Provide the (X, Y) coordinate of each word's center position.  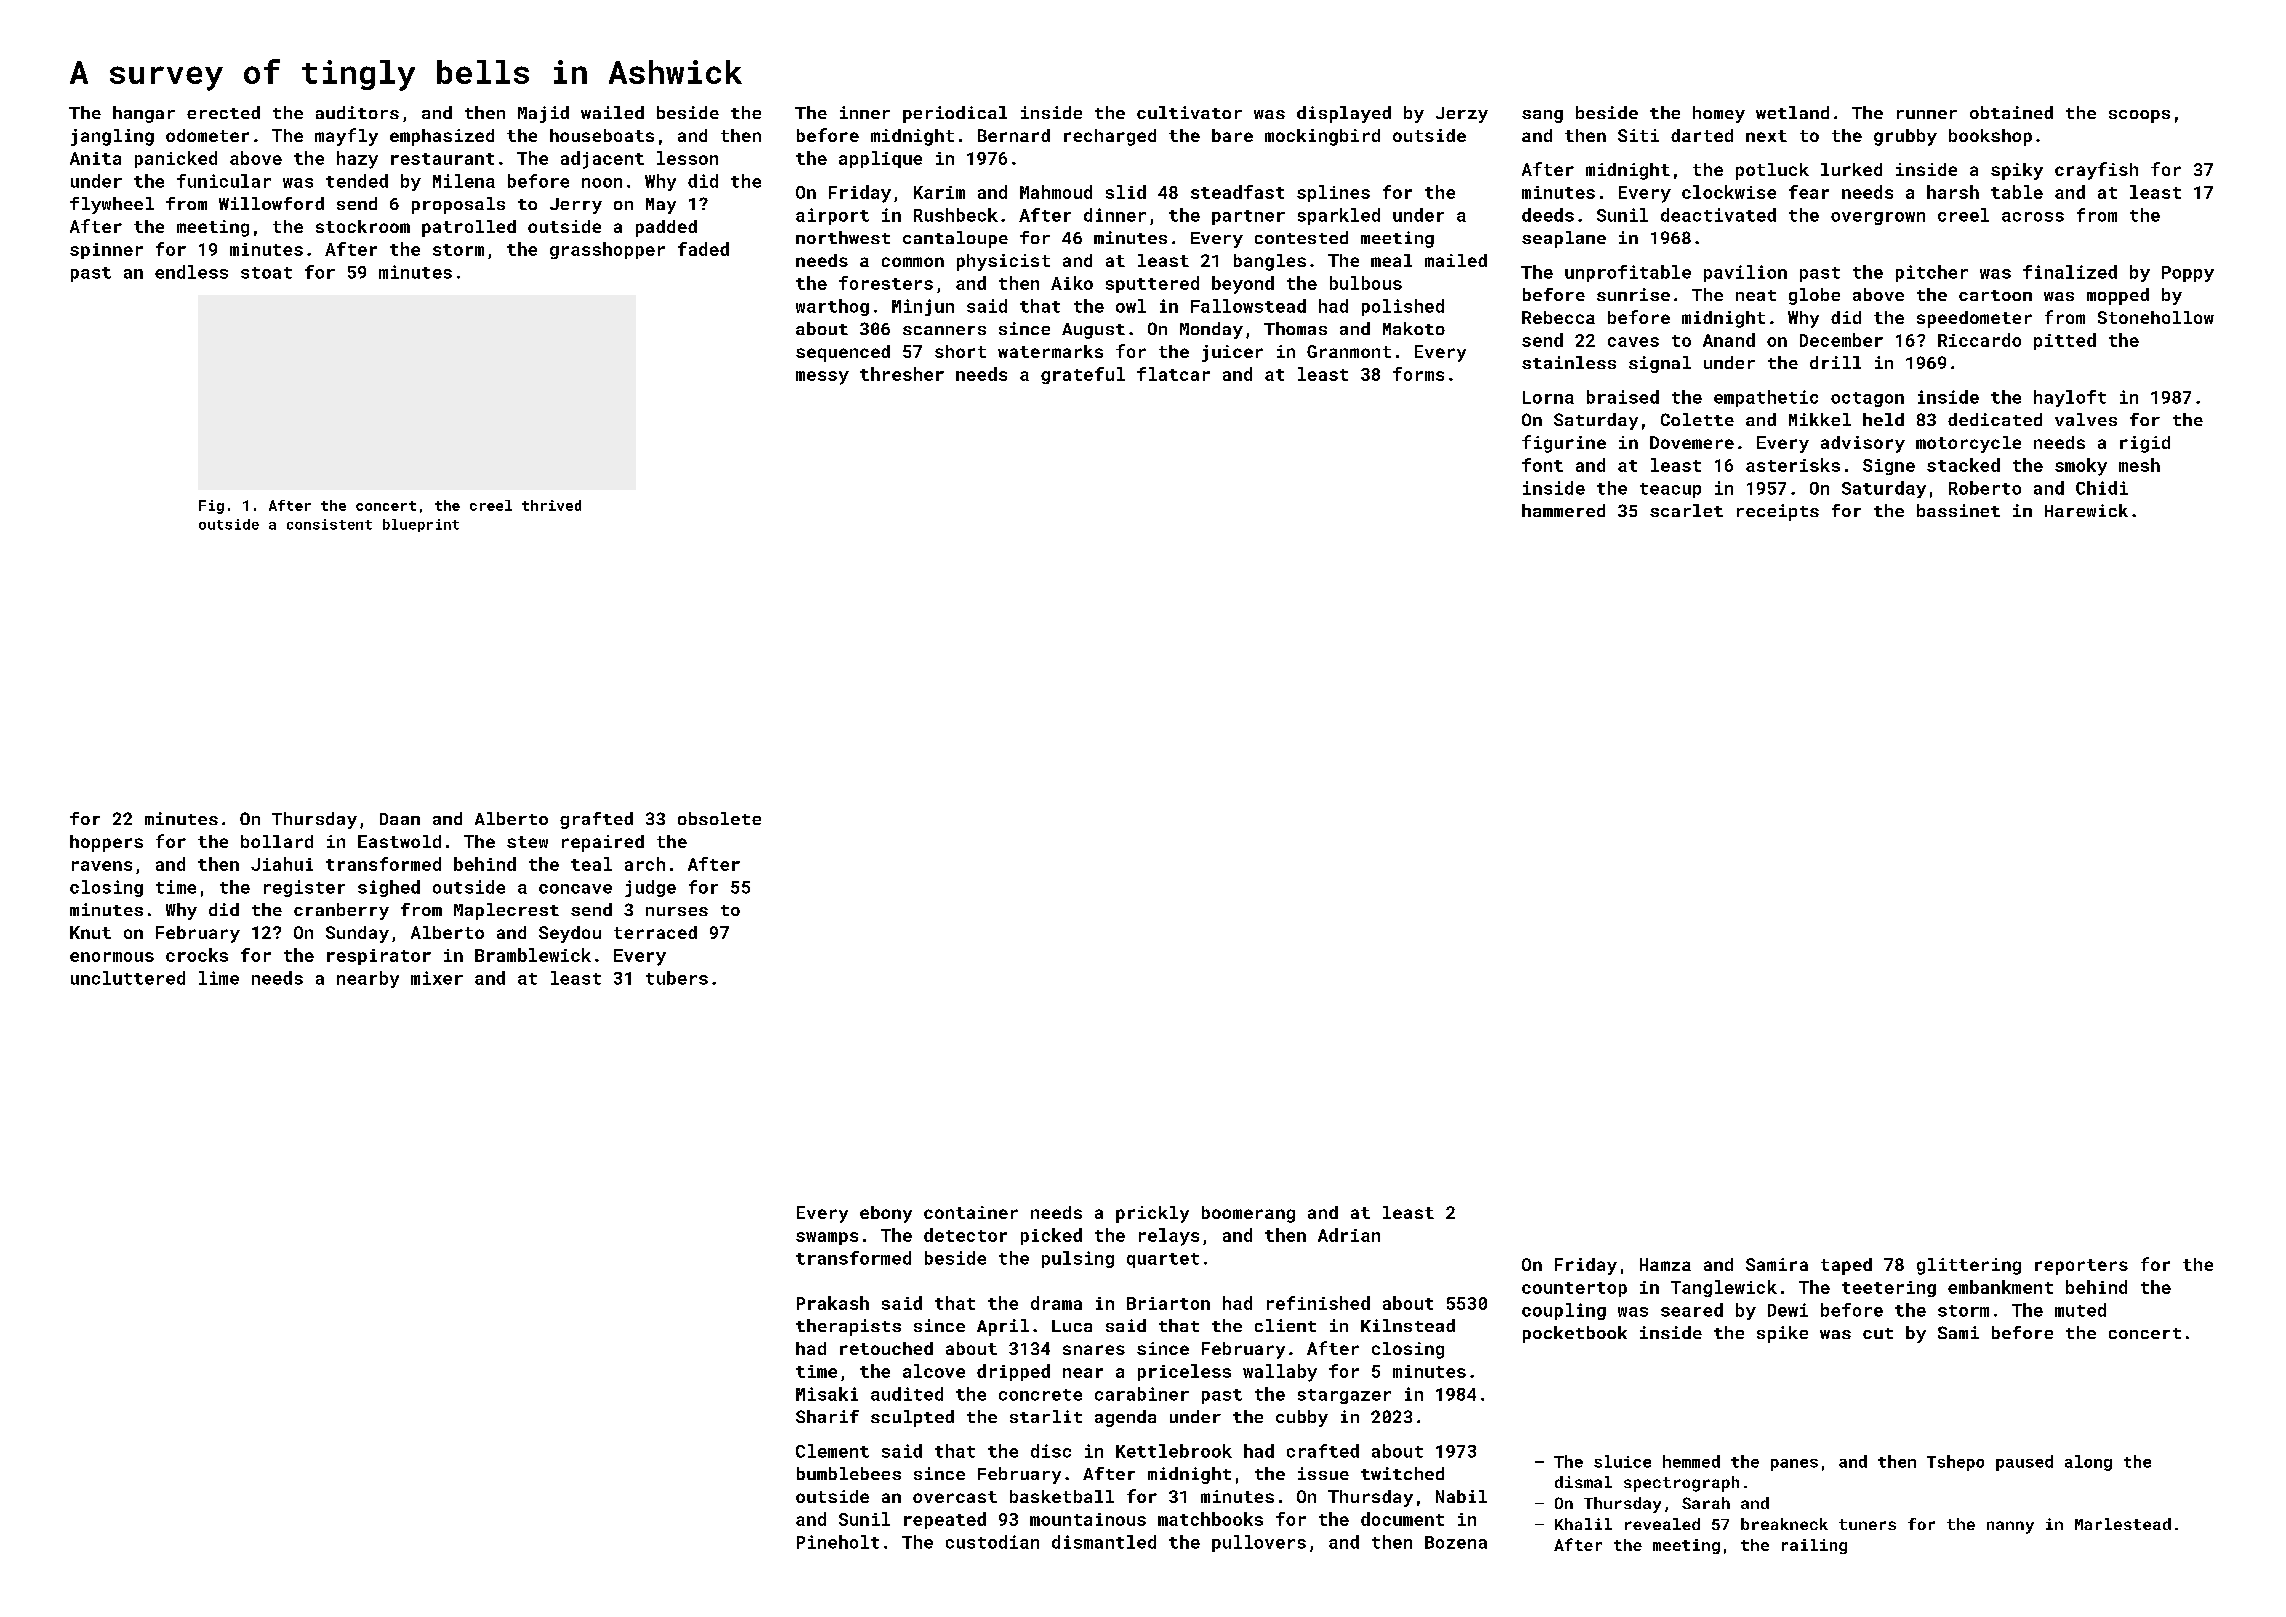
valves (2086, 419)
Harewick (2086, 510)
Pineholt (838, 1542)
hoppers (106, 843)
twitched (1402, 1473)
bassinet (1958, 510)
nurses (677, 911)
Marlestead (2123, 1524)
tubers (677, 978)
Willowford (271, 203)
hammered (1563, 510)
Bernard (1014, 135)
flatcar (1173, 374)
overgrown (1878, 218)
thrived (551, 505)
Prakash (833, 1303)
